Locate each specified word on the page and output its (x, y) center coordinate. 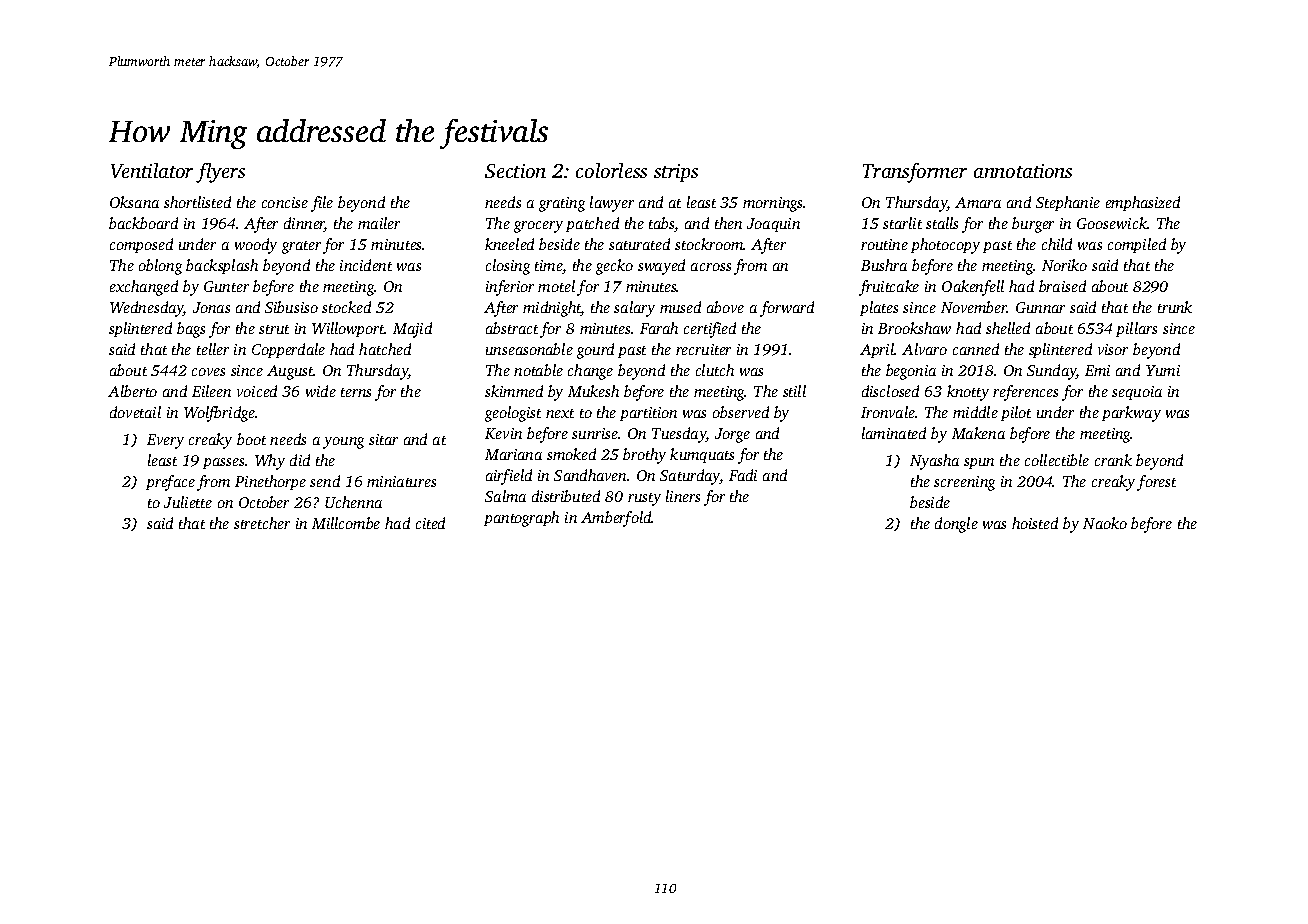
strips (676, 173)
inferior (510, 288)
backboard (143, 223)
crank (1113, 460)
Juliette (188, 502)
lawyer (612, 204)
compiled (1137, 245)
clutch (715, 370)
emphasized (1143, 203)
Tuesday (679, 435)
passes (223, 463)
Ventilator (152, 170)
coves (208, 372)
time (549, 267)
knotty (968, 393)
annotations (1023, 171)
